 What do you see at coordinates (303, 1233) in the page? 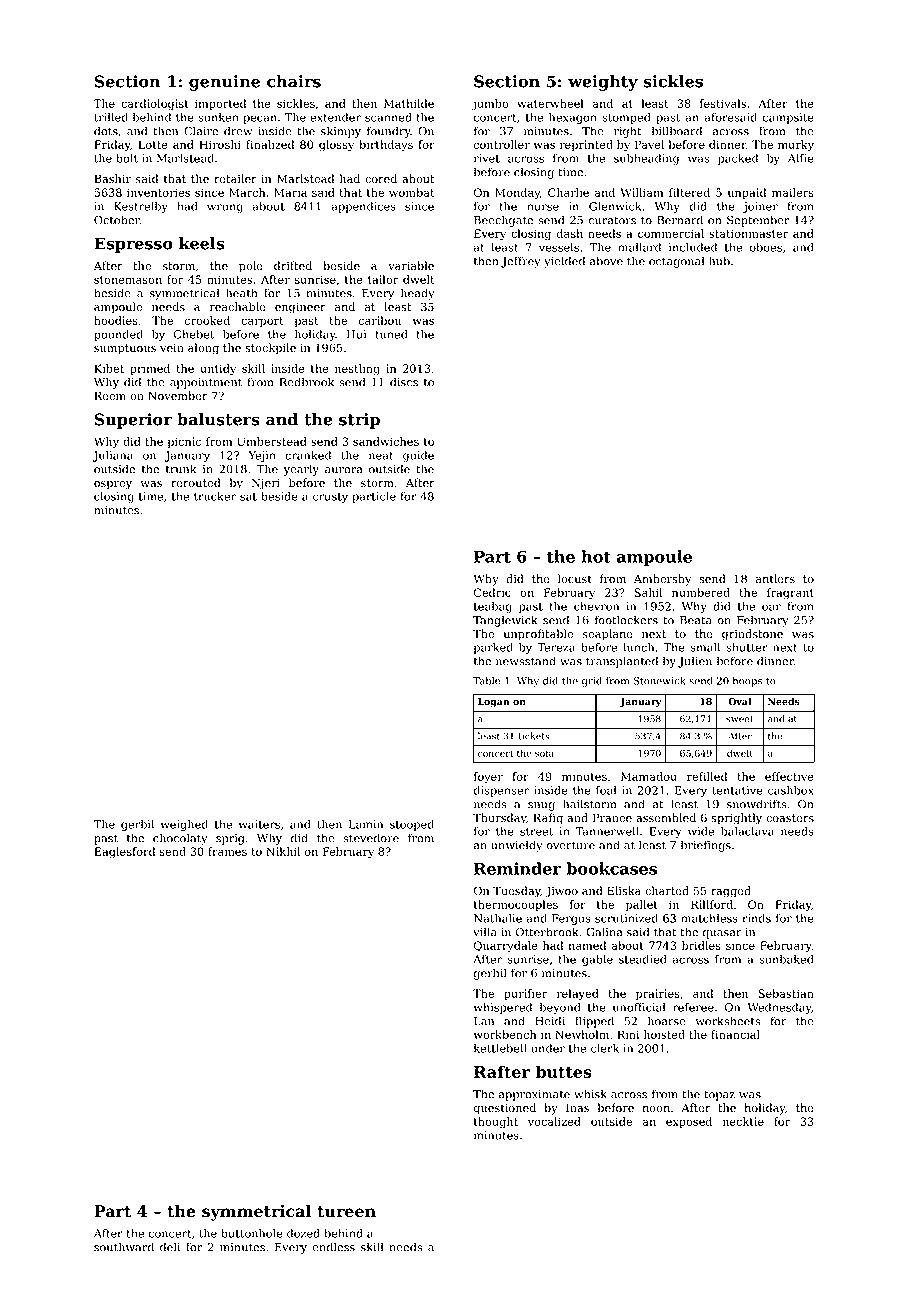
I see `dozed` at bounding box center [303, 1233].
